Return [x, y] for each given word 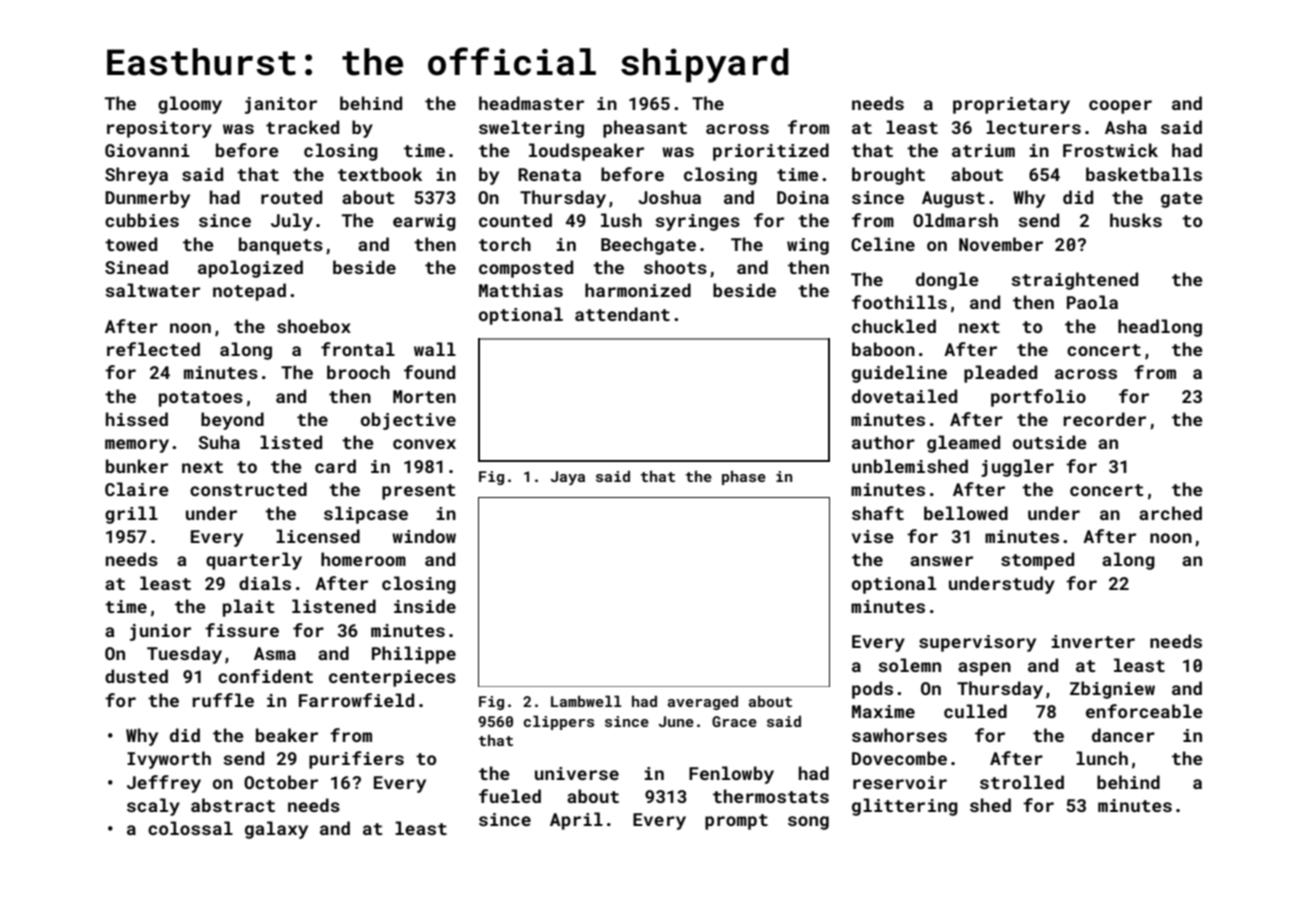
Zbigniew [1112, 690]
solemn [909, 665]
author [883, 442]
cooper [1120, 107]
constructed [248, 489]
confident [265, 676]
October [281, 782]
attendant [622, 314]
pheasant [645, 129]
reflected [153, 349]
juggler [1017, 468]
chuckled [894, 326]
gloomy [190, 105]
